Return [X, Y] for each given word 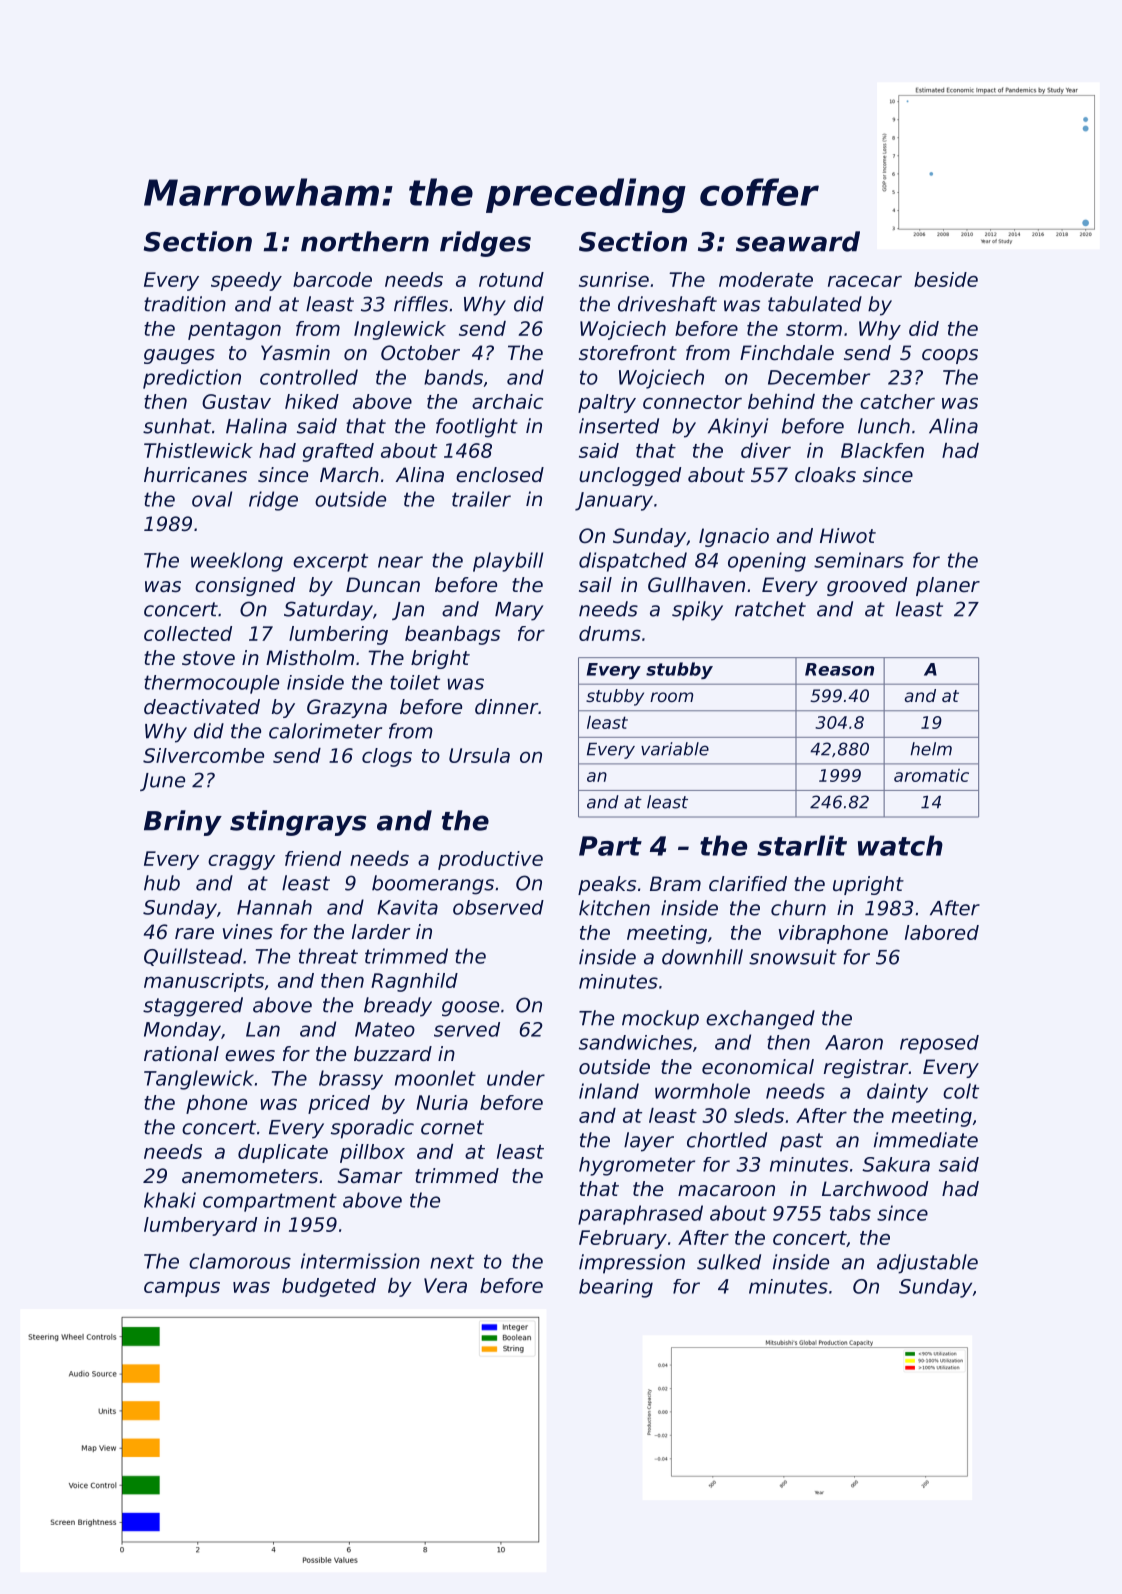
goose [470, 1009]
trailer [481, 499]
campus [182, 1289]
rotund [511, 279]
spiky [697, 611]
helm [931, 749]
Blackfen [882, 450]
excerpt [330, 562]
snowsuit [793, 957]
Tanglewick [199, 1080]
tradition [185, 304]
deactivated [202, 707]
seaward [798, 241]
